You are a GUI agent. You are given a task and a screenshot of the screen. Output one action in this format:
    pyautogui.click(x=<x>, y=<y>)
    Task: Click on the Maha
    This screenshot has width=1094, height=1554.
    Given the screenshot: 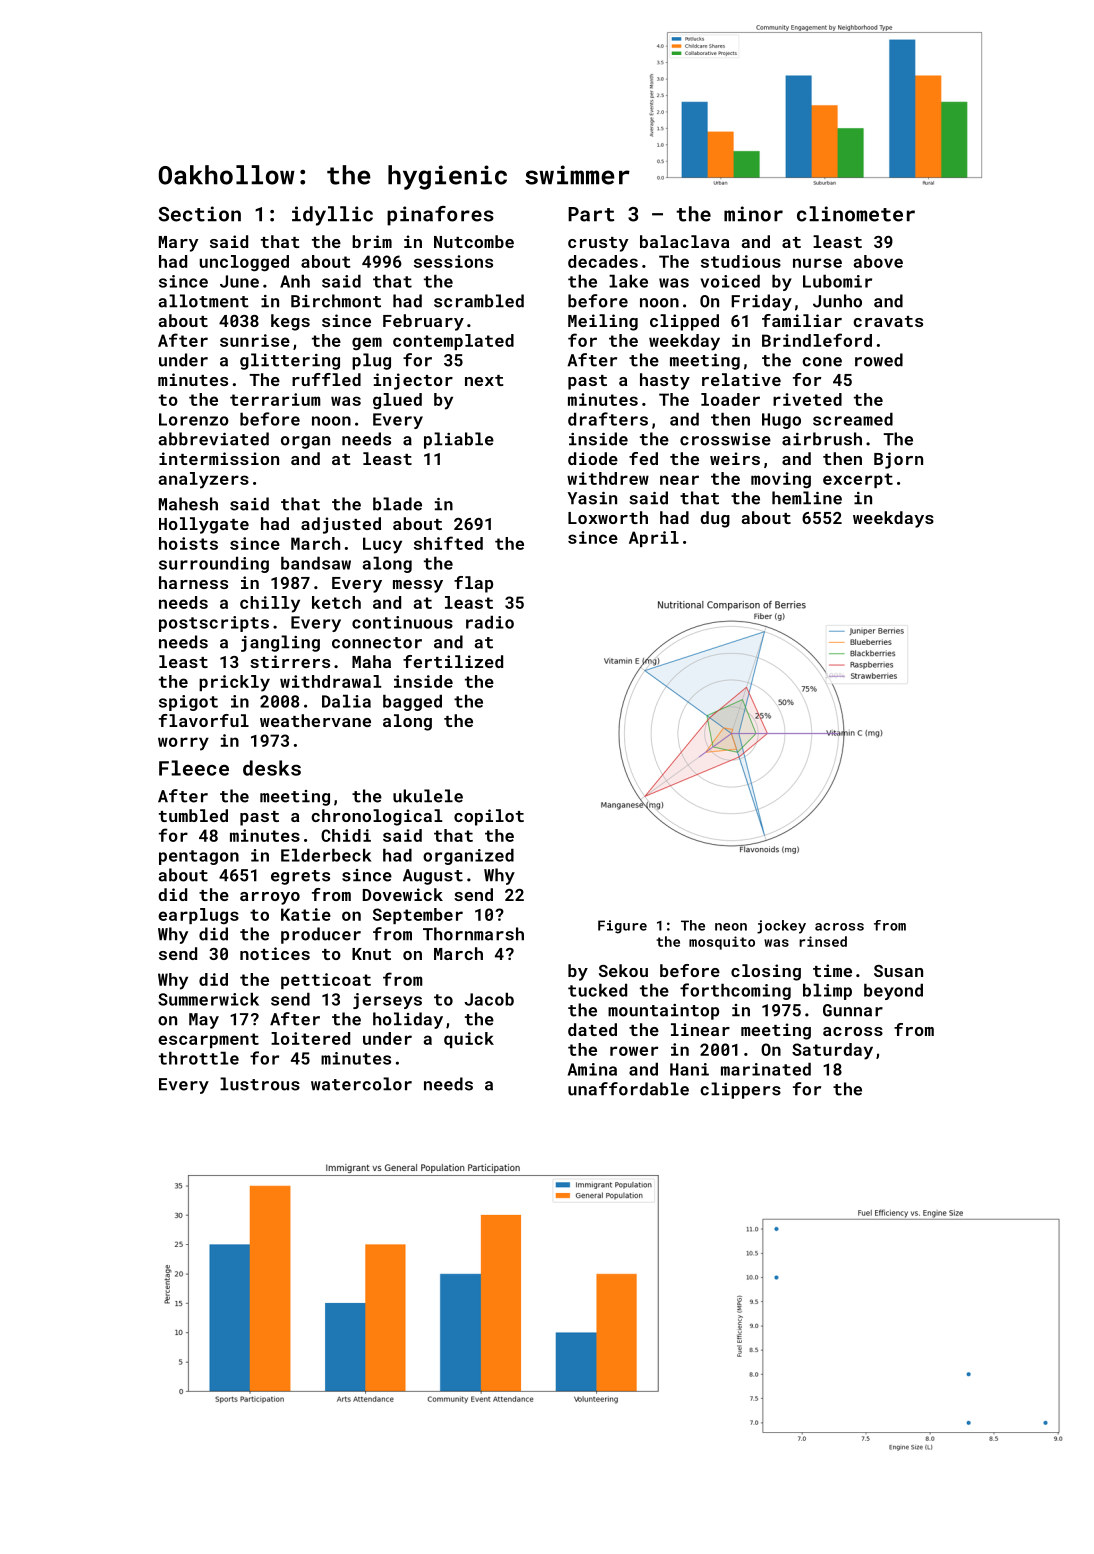 What is the action you would take?
    pyautogui.click(x=371, y=661)
